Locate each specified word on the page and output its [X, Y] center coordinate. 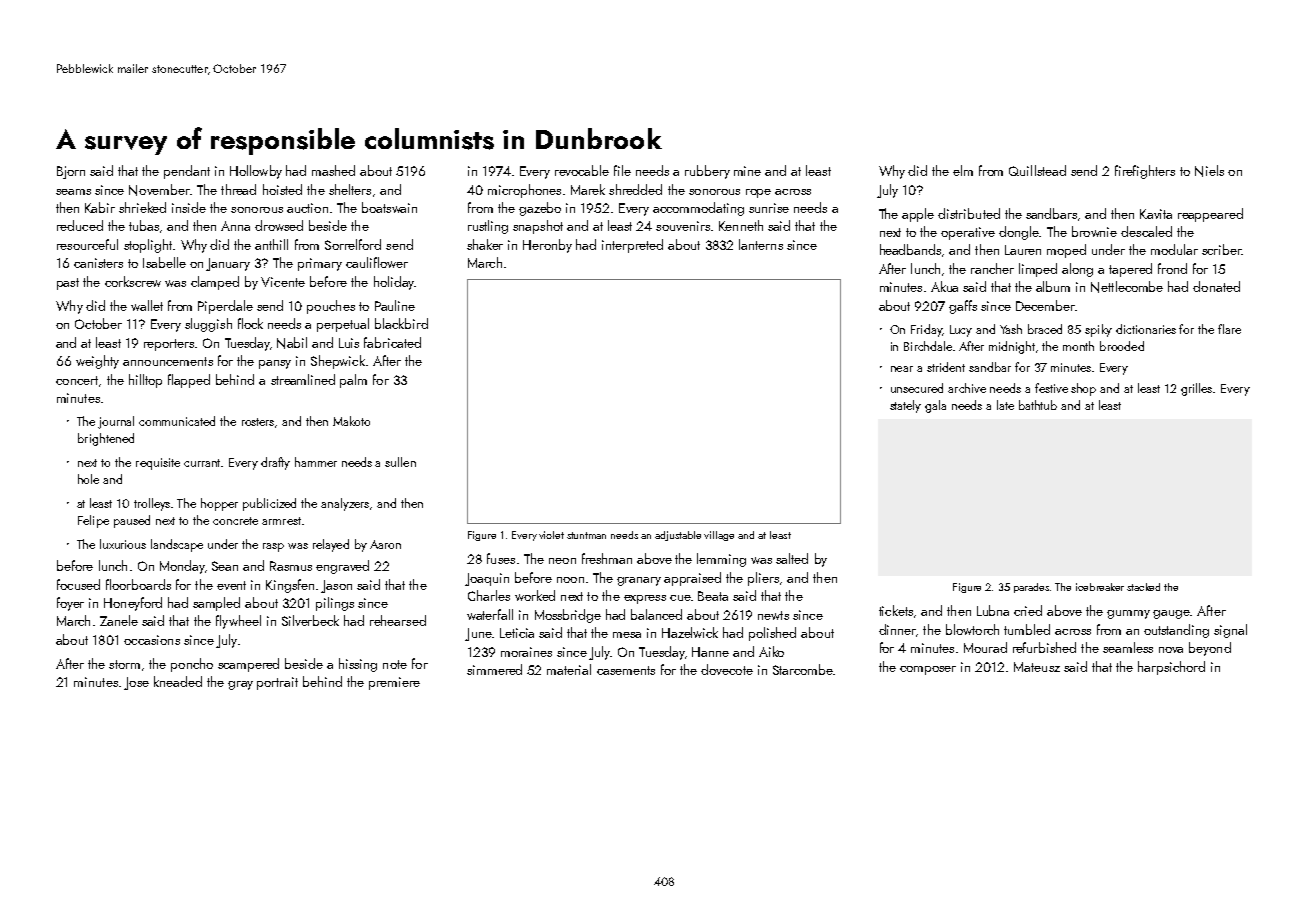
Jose [136, 683]
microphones [524, 191]
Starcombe [803, 669]
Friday [926, 330]
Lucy [961, 331]
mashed [333, 170]
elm [963, 170]
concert [77, 380]
